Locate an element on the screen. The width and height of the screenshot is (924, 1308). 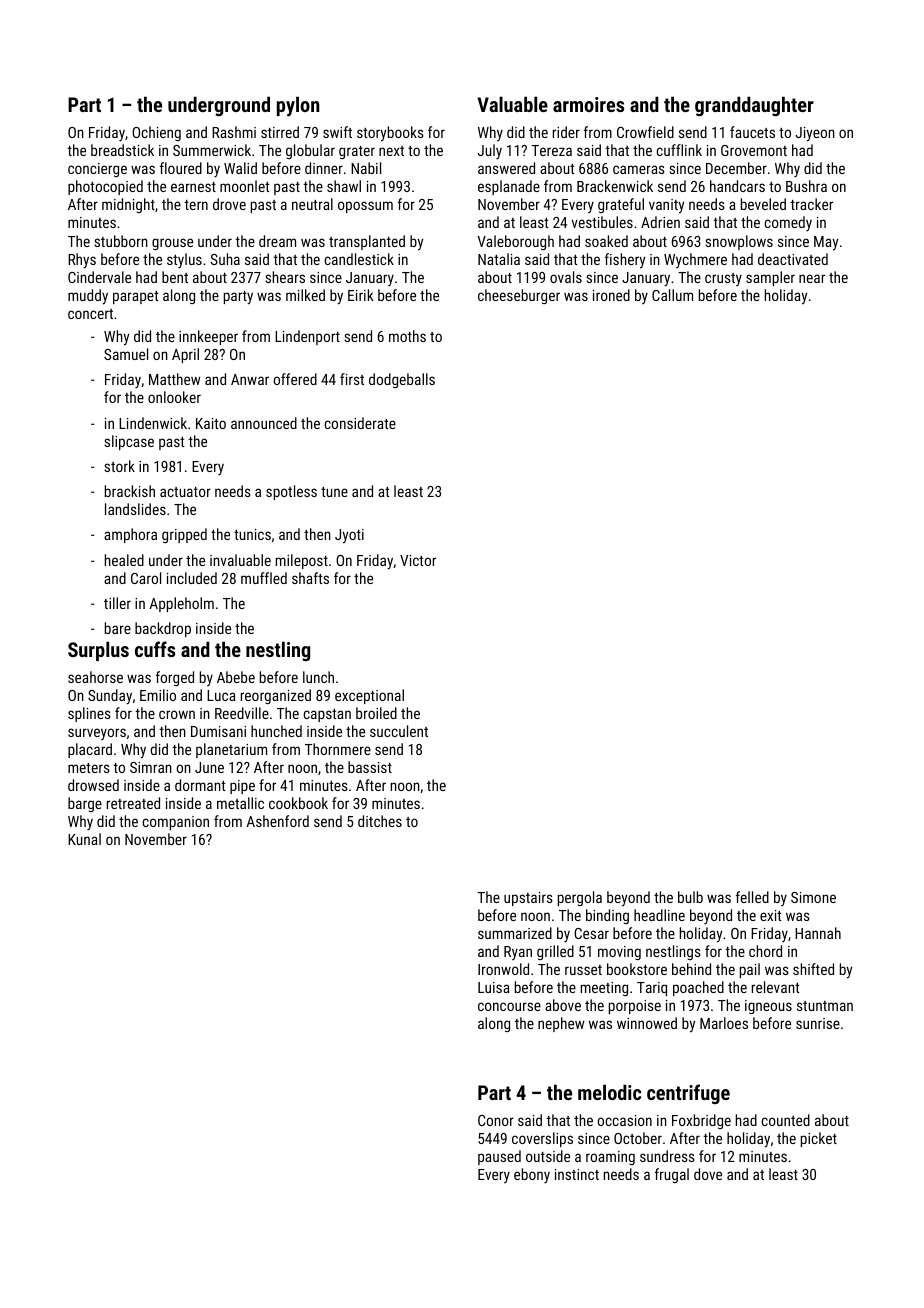
Victor is located at coordinates (418, 560).
